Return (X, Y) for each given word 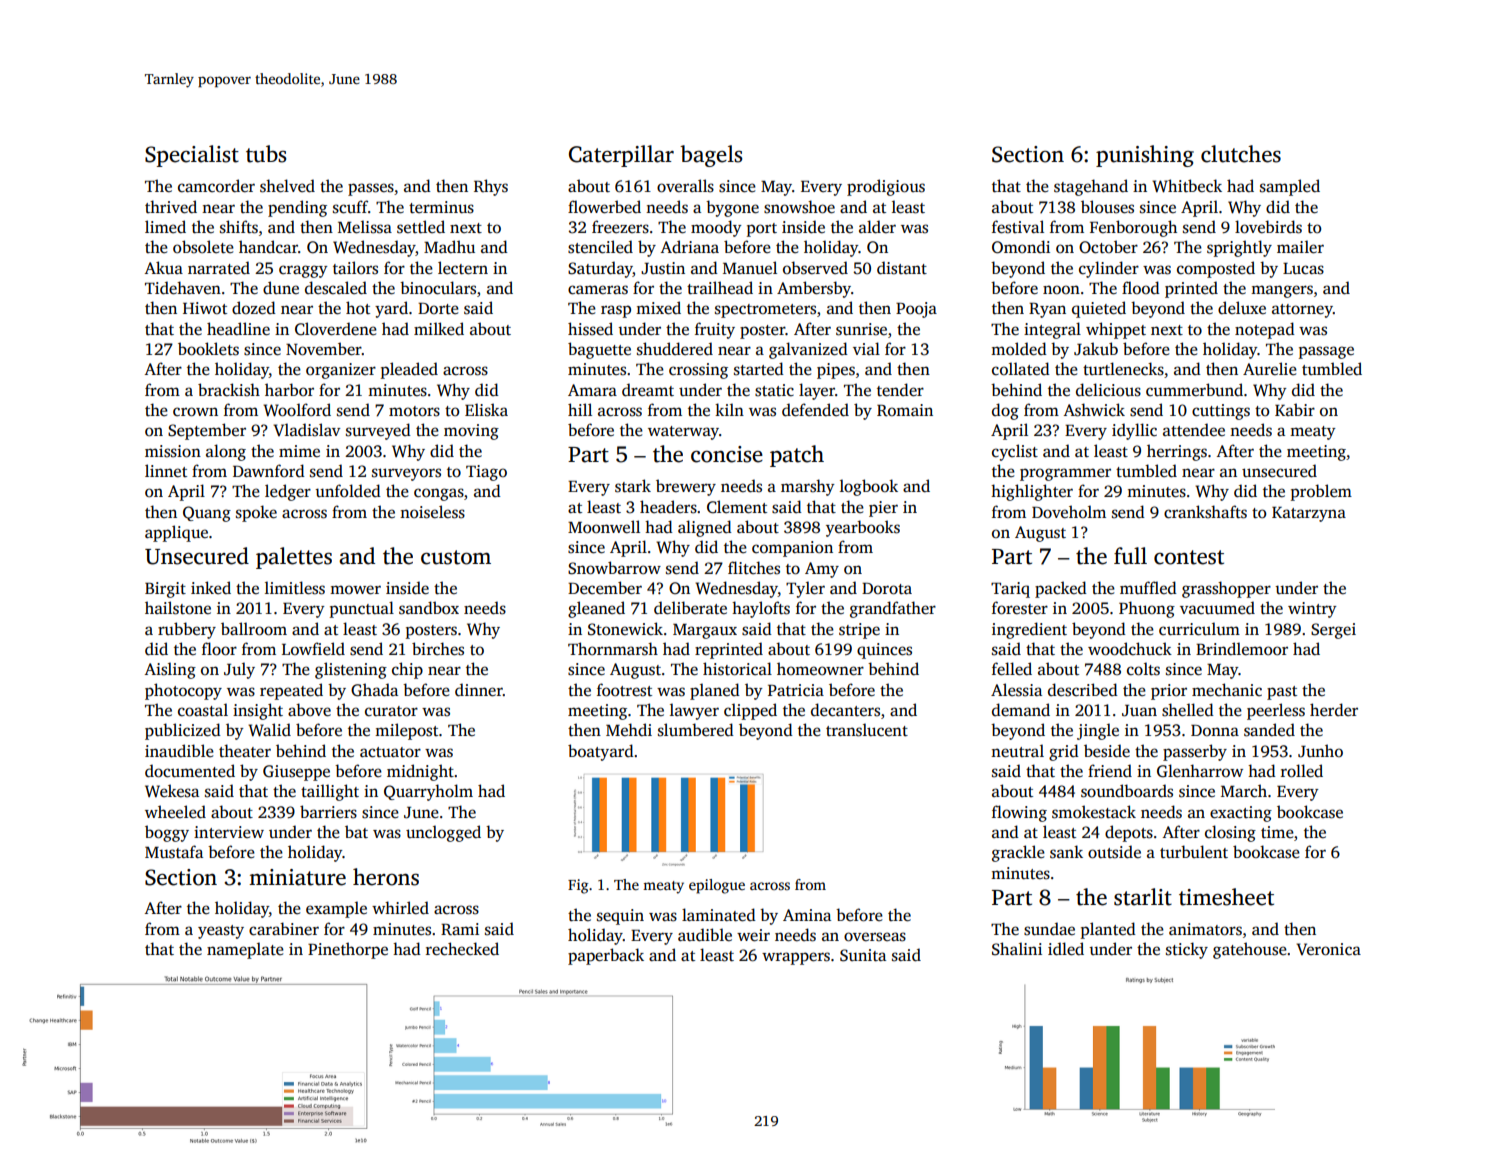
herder (1334, 709)
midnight (420, 772)
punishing (1145, 156)
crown (195, 412)
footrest (624, 690)
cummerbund (1194, 390)
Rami (460, 929)
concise (727, 454)
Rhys (491, 187)
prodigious (886, 187)
